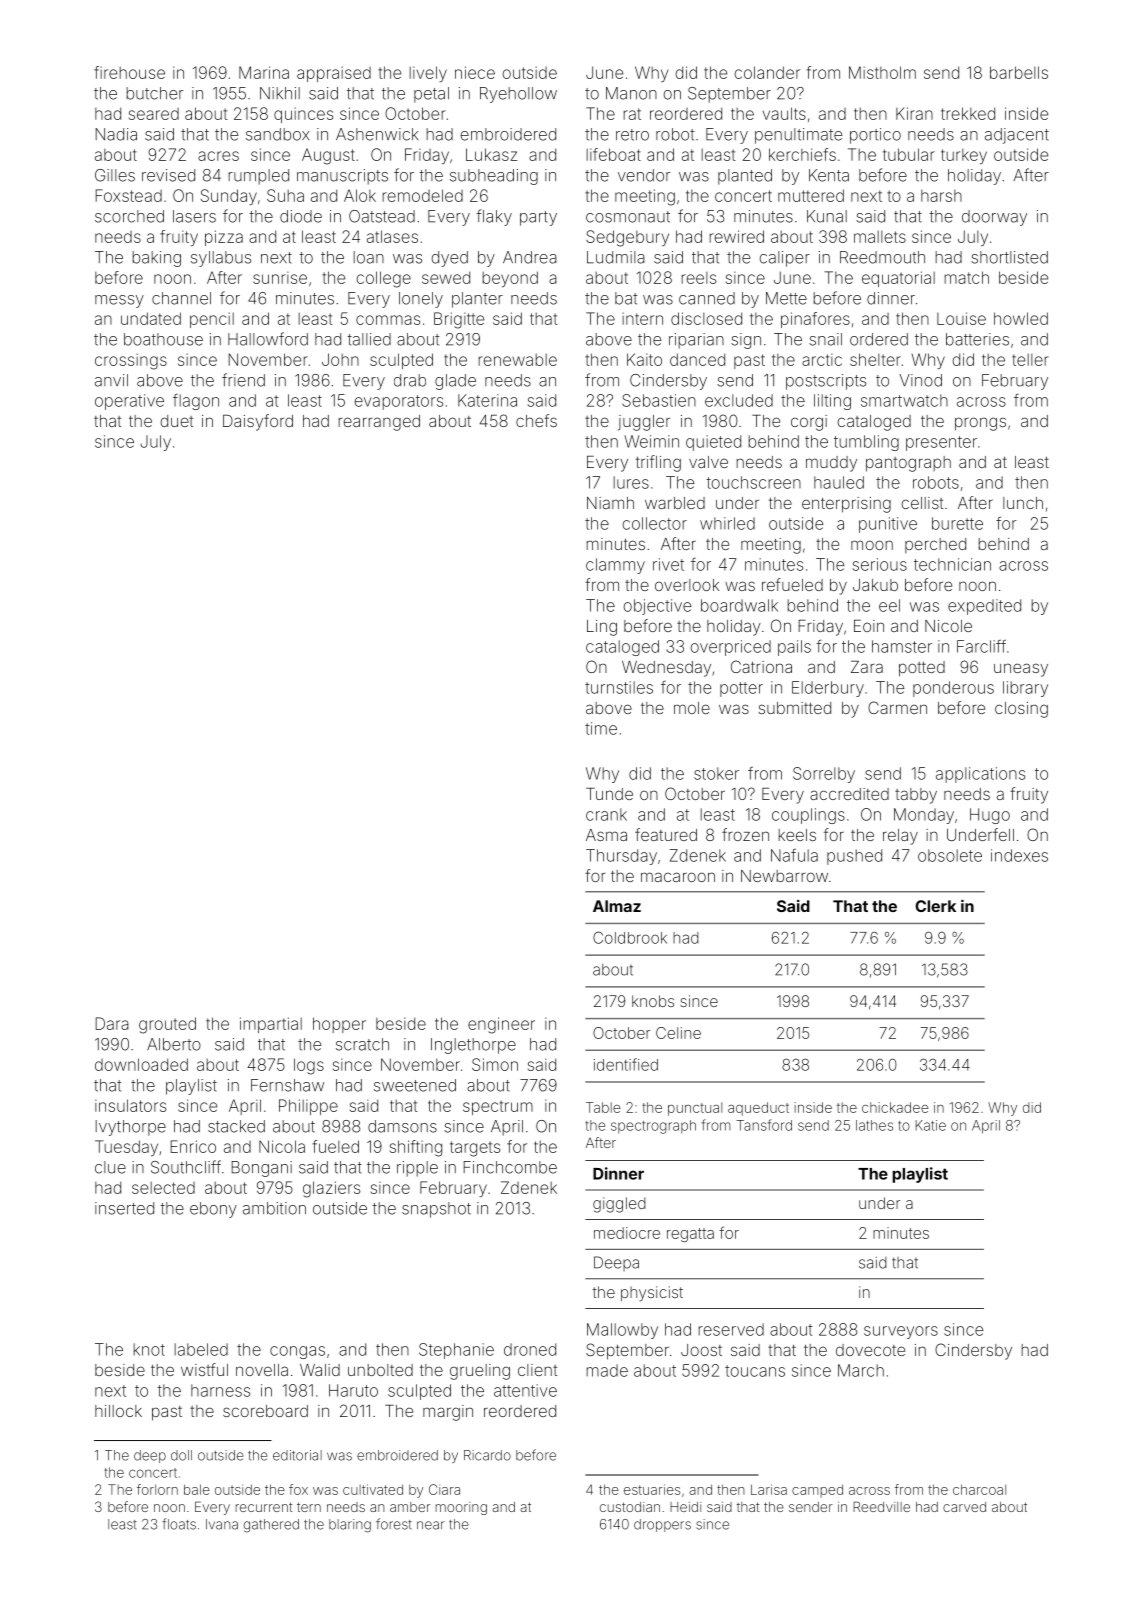 The height and width of the screenshot is (1616, 1143). I want to click on Ryehollow, so click(518, 95).
